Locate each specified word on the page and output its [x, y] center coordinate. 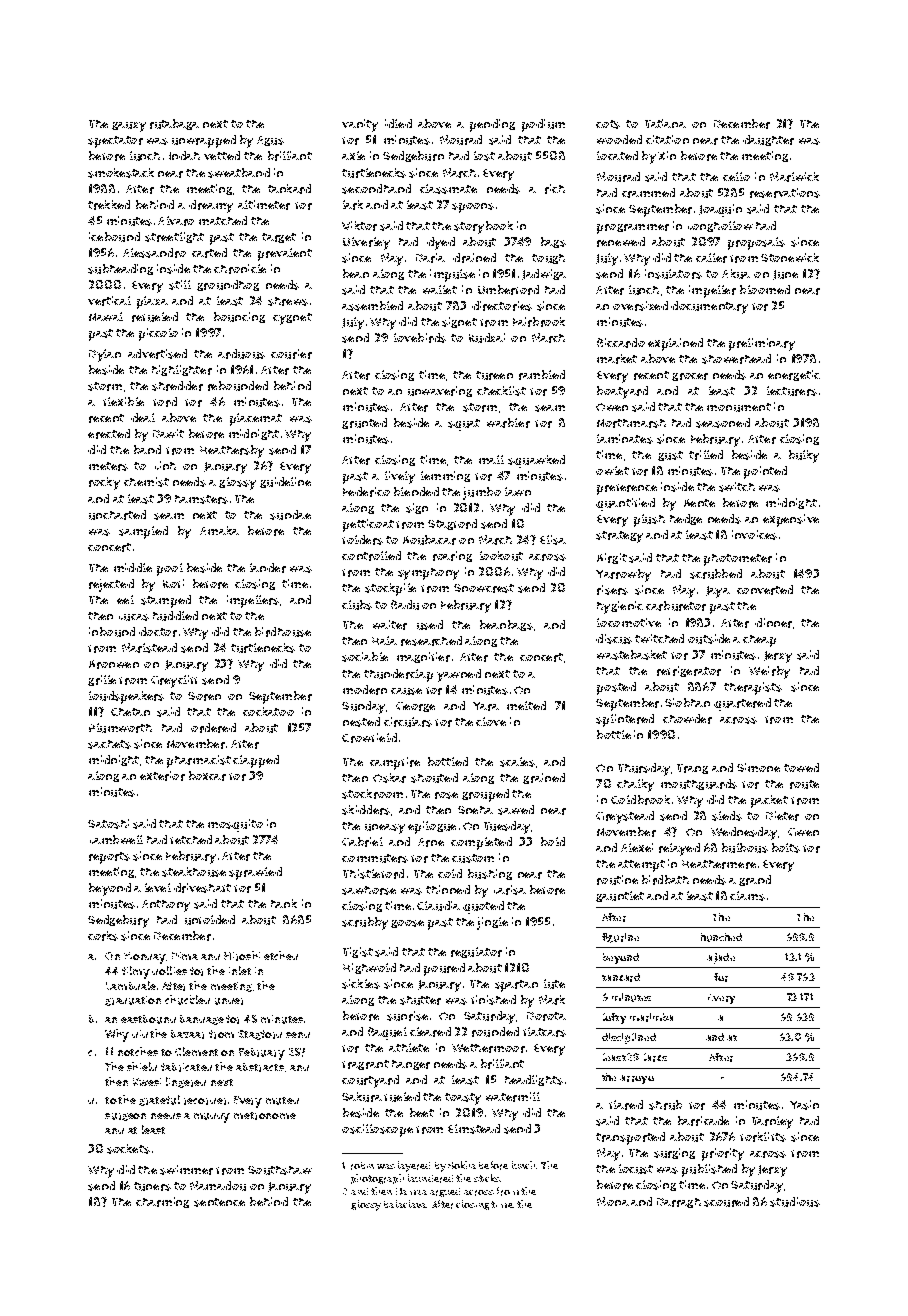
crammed [648, 193]
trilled [706, 455]
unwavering [440, 391]
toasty [463, 1099]
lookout [501, 556]
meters [108, 466]
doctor [158, 632]
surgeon [125, 1117]
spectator [115, 142]
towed [801, 767]
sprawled [255, 873]
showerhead [736, 359]
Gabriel [362, 842]
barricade [703, 1121]
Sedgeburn [413, 156]
